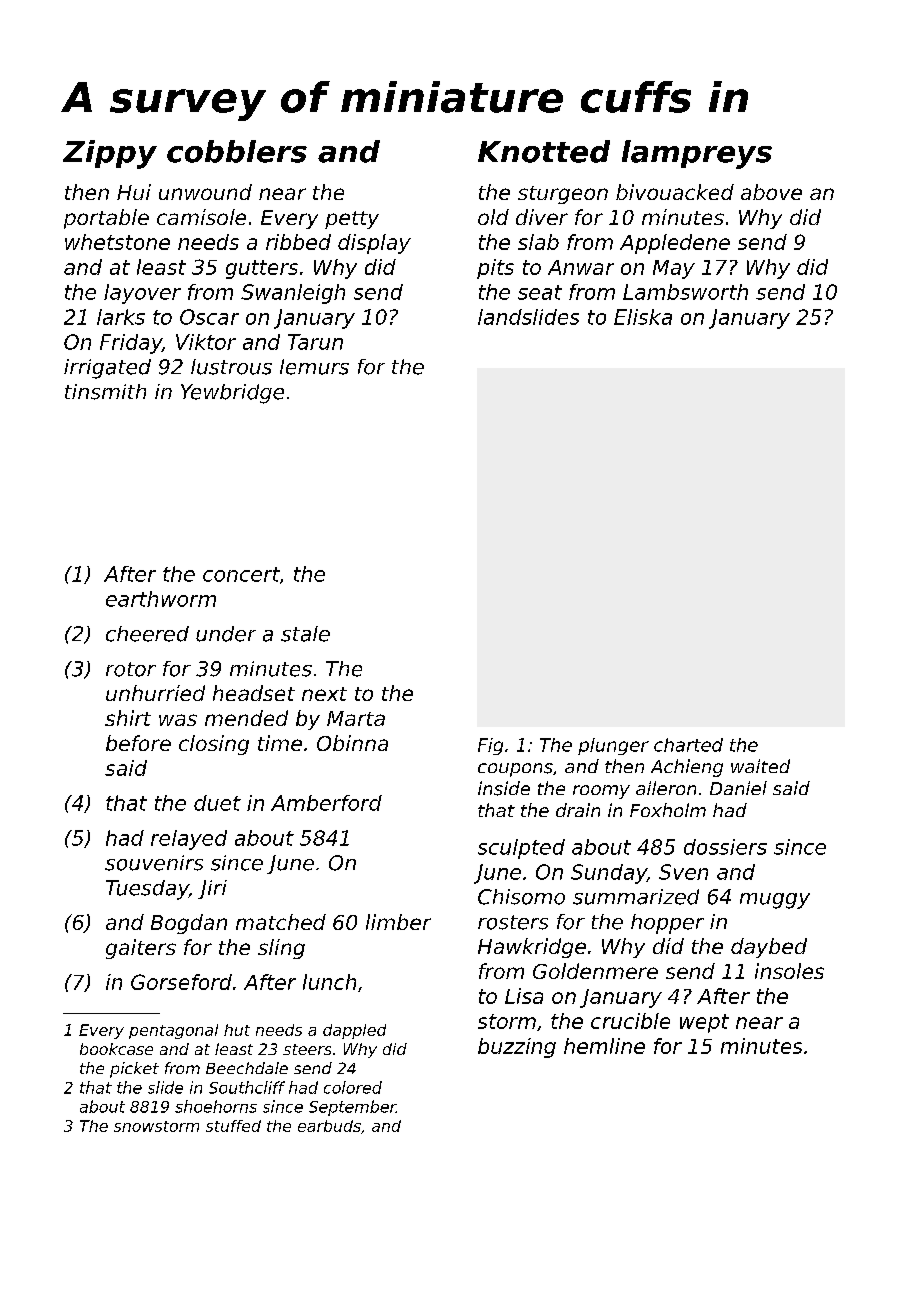 This document has width=908, height=1289. What do you see at coordinates (216, 1106) in the document?
I see `shoehorns` at bounding box center [216, 1106].
